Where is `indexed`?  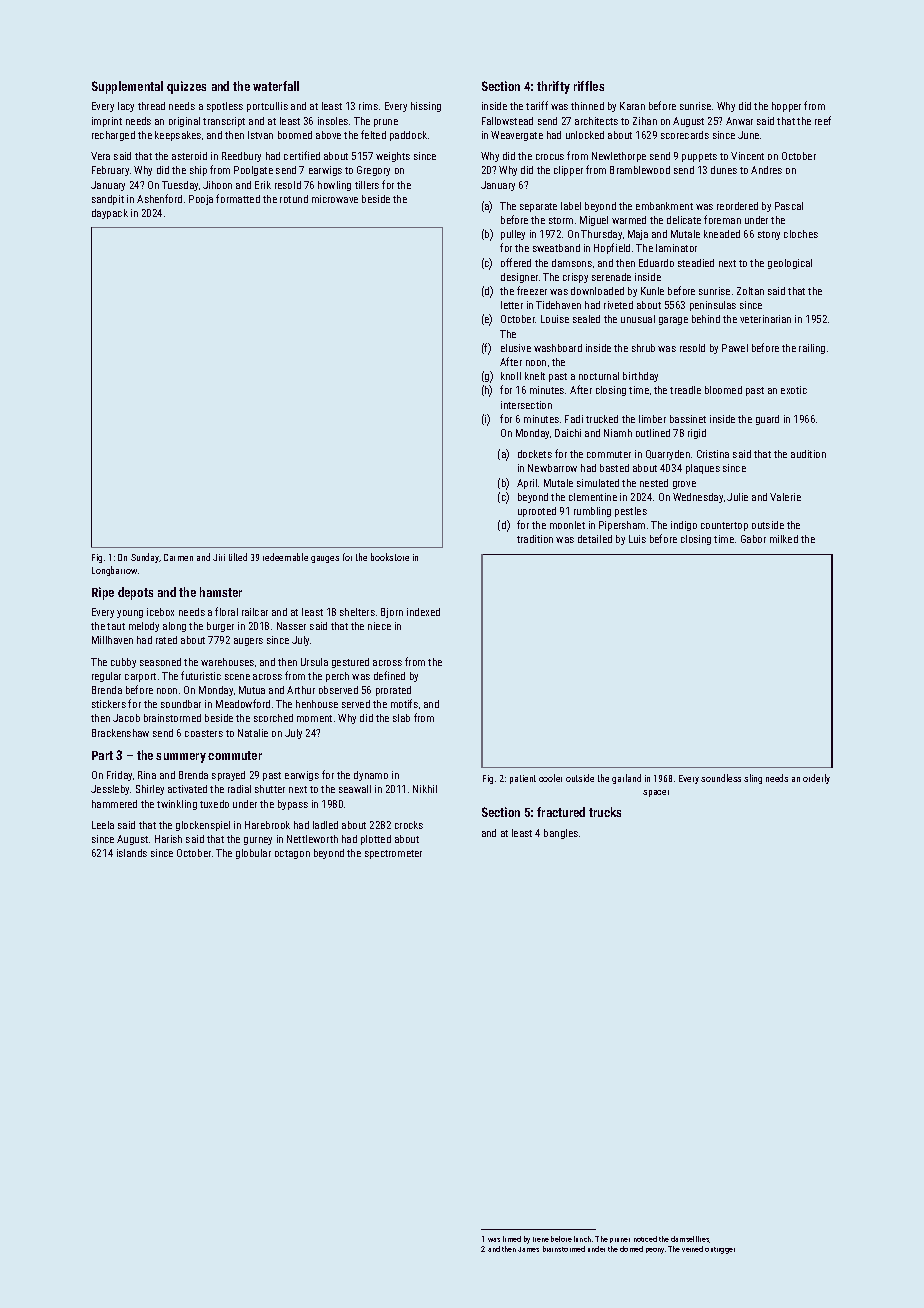 indexed is located at coordinates (423, 612).
